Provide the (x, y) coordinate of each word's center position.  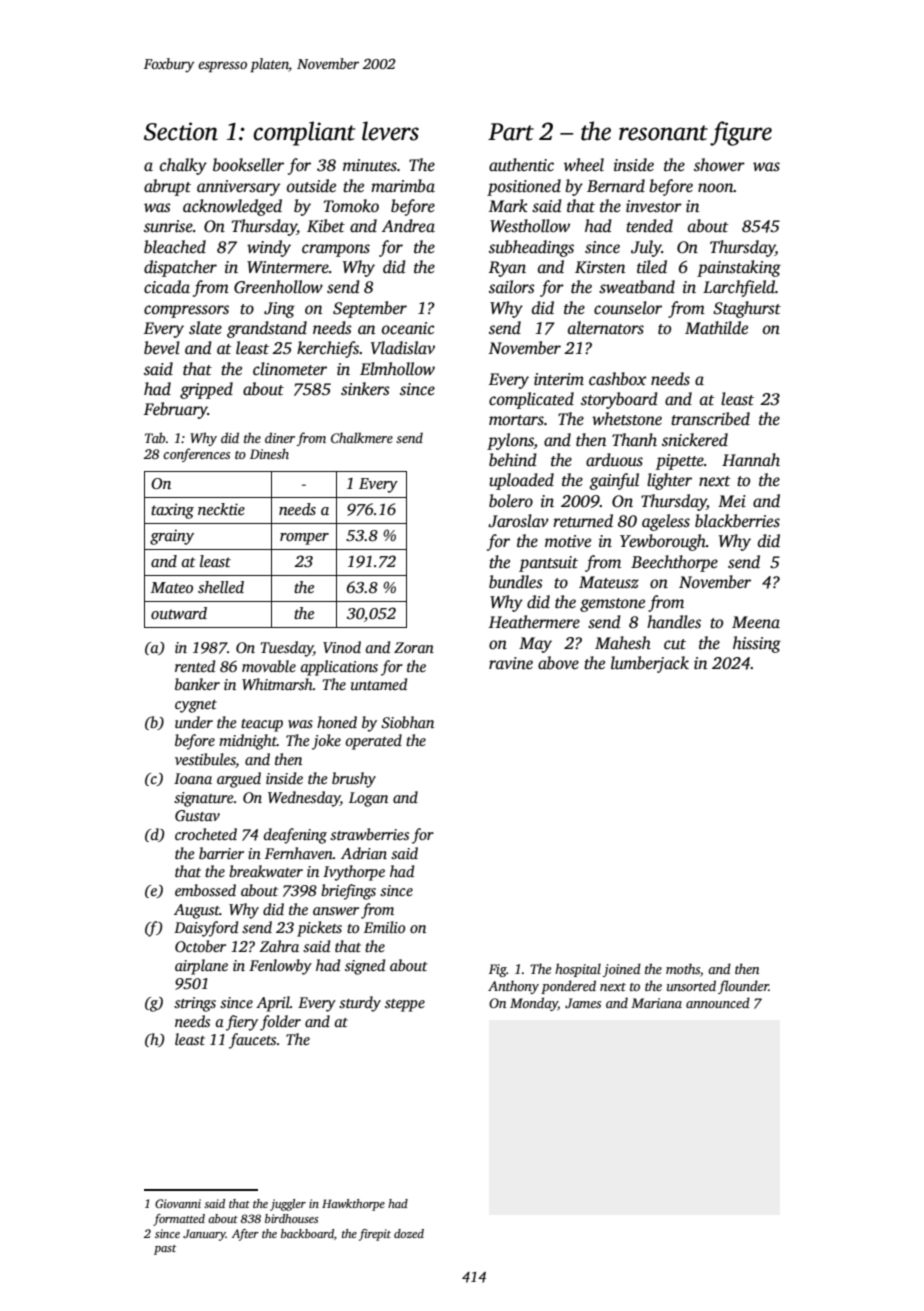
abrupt (167, 187)
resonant (663, 133)
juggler (288, 1205)
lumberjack (650, 664)
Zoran (414, 647)
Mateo (172, 587)
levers (390, 131)
